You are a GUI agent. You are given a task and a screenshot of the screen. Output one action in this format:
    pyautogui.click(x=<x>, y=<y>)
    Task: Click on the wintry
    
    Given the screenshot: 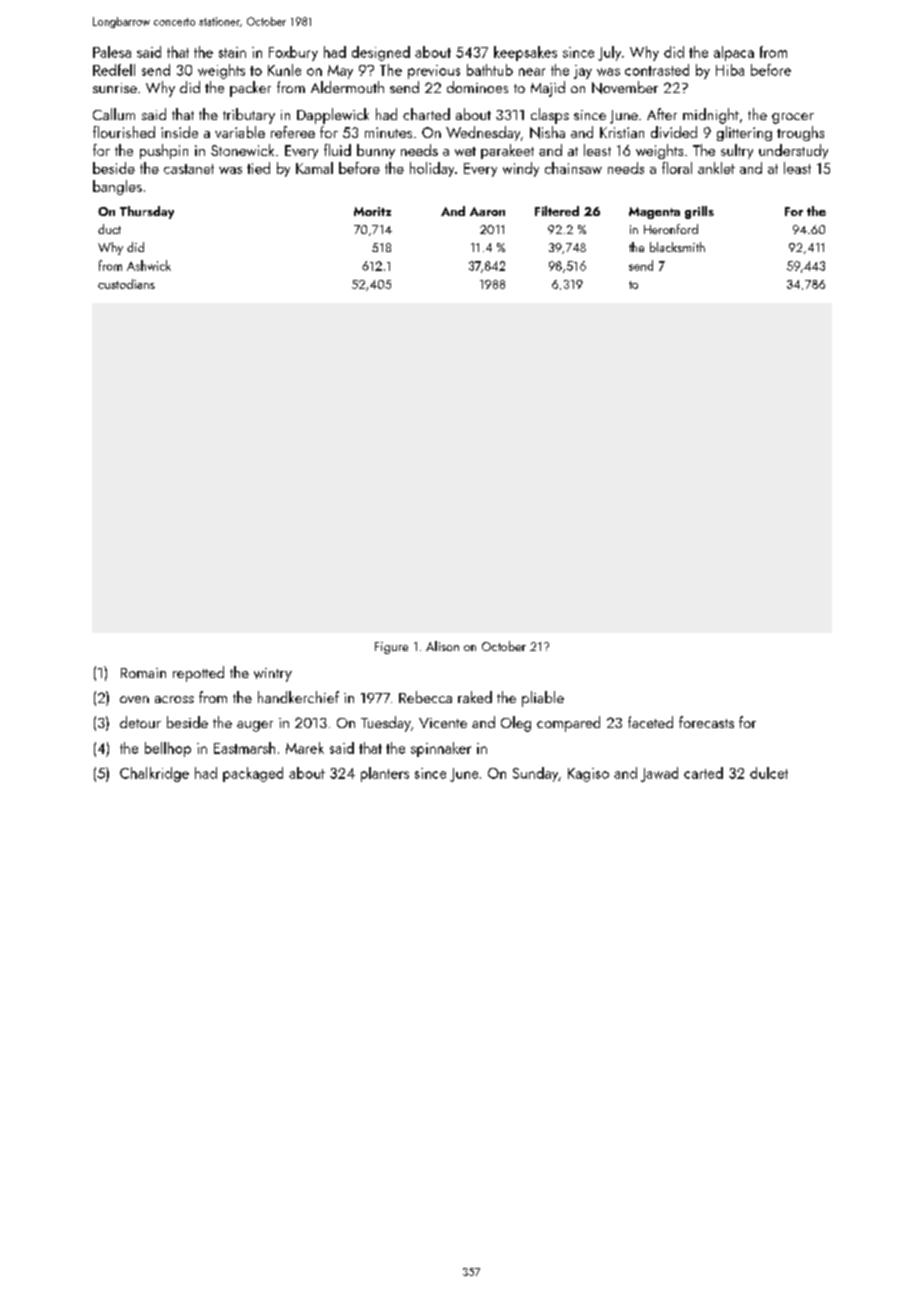 What is the action you would take?
    pyautogui.click(x=273, y=675)
